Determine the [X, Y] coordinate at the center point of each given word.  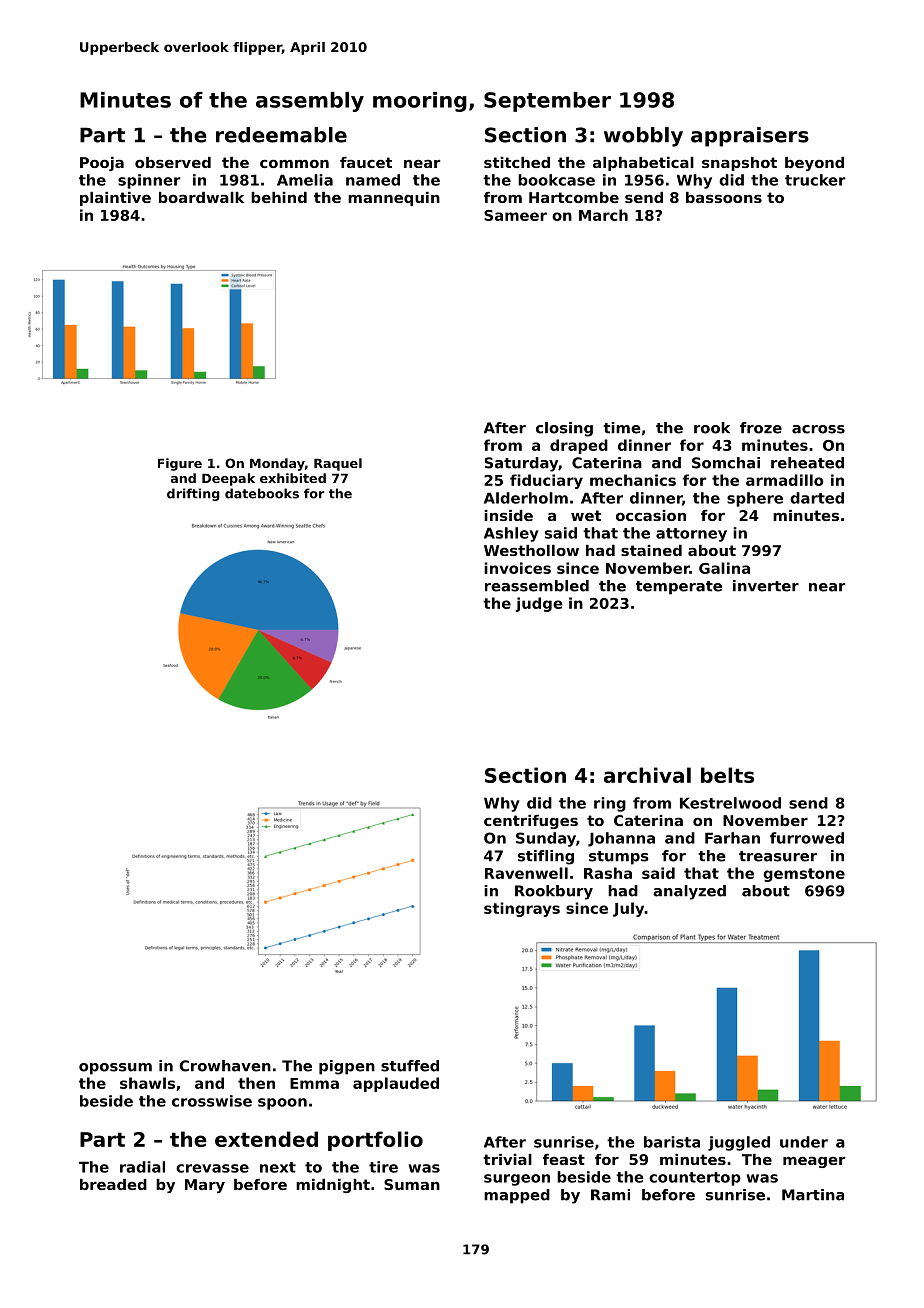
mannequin [394, 199]
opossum [115, 1069]
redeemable [281, 135]
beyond [814, 164]
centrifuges [531, 822]
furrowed [807, 838]
